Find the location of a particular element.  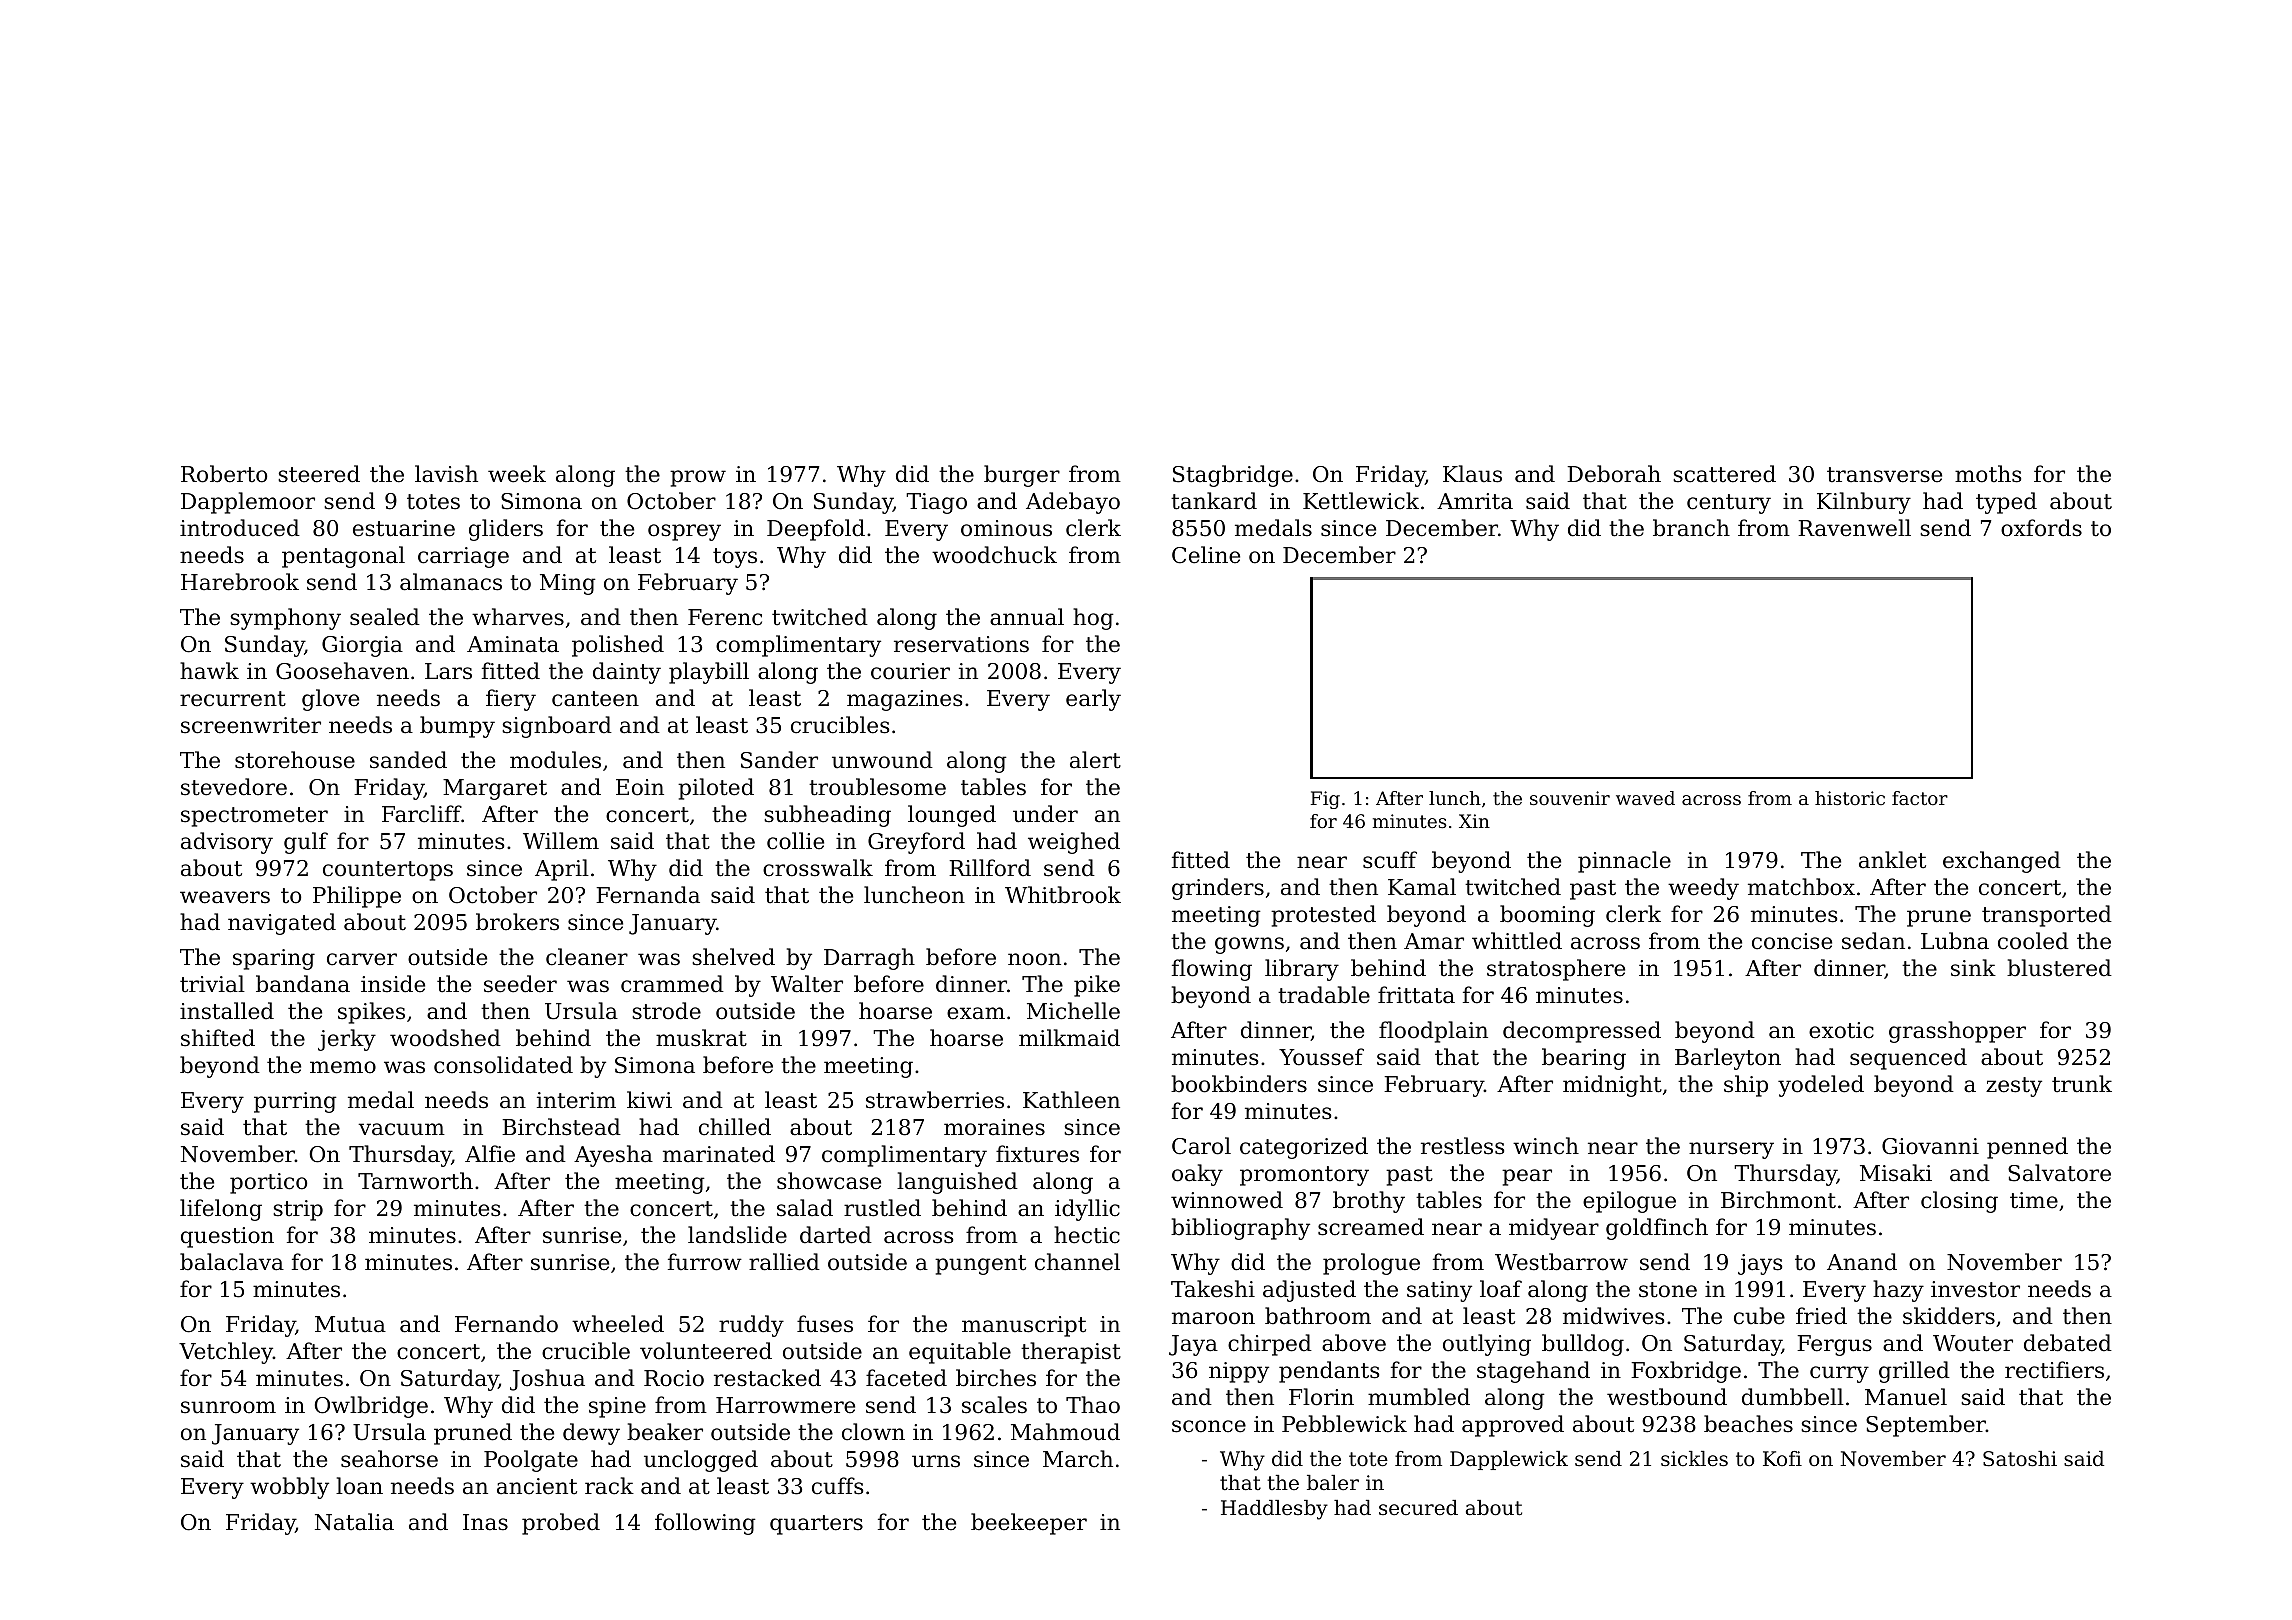

epilogue is located at coordinates (1629, 1202).
